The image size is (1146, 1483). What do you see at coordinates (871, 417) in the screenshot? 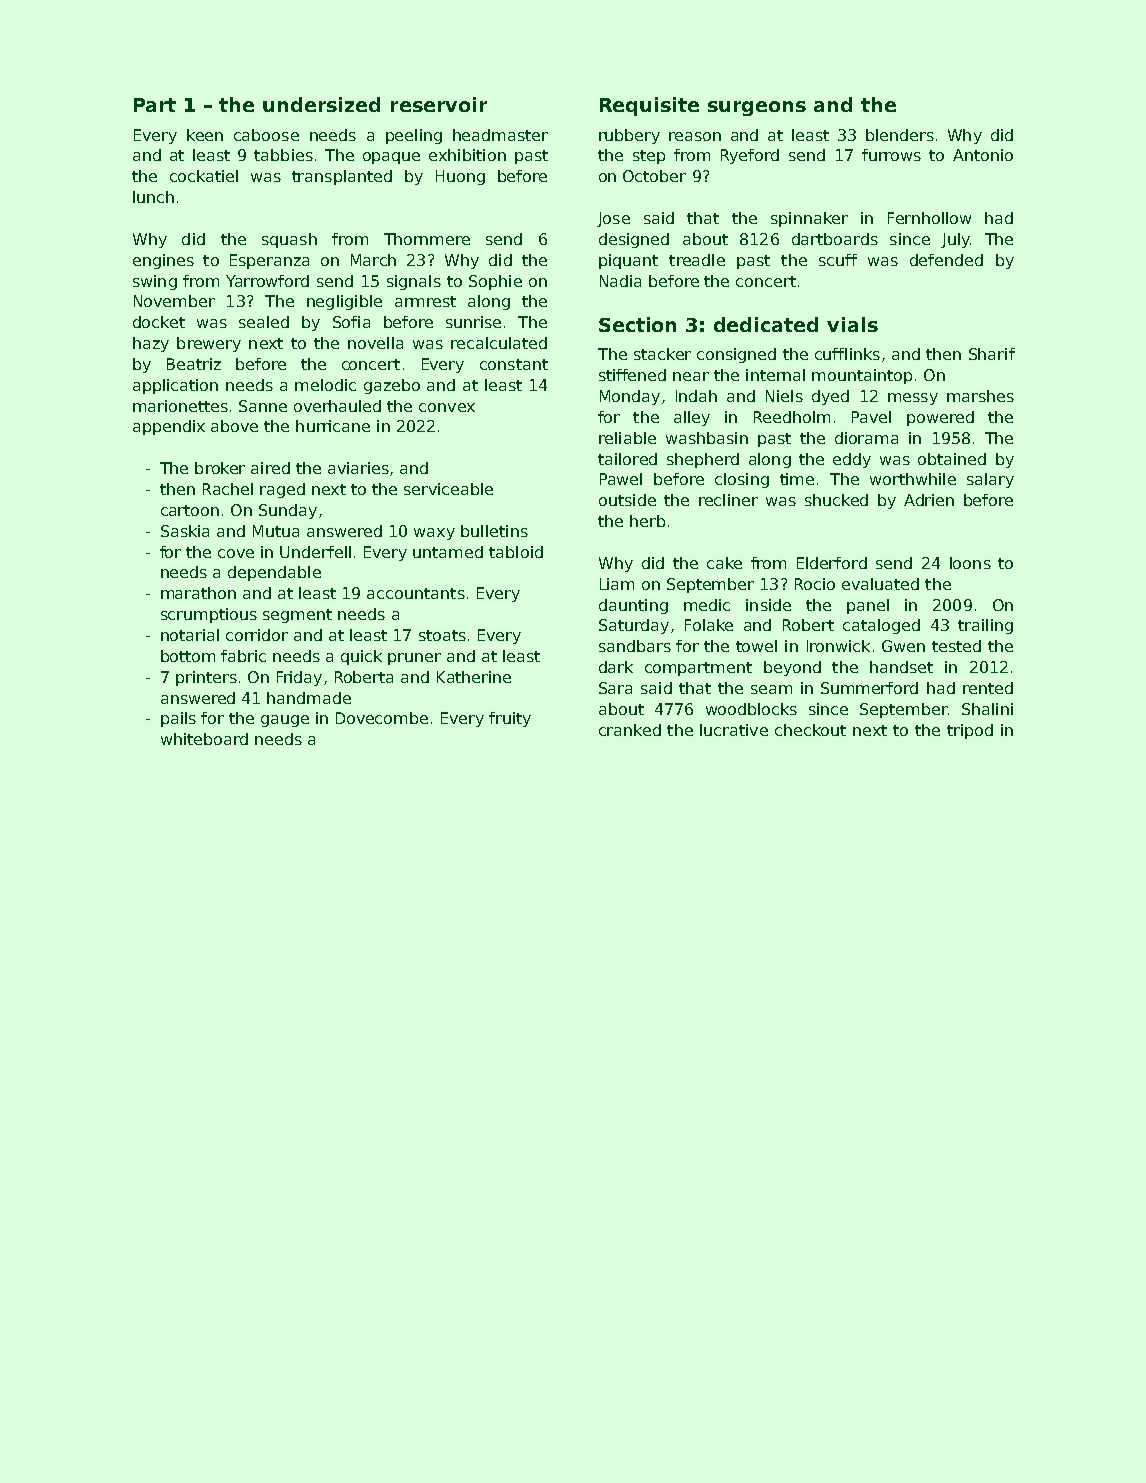
I see `Pavel` at bounding box center [871, 417].
